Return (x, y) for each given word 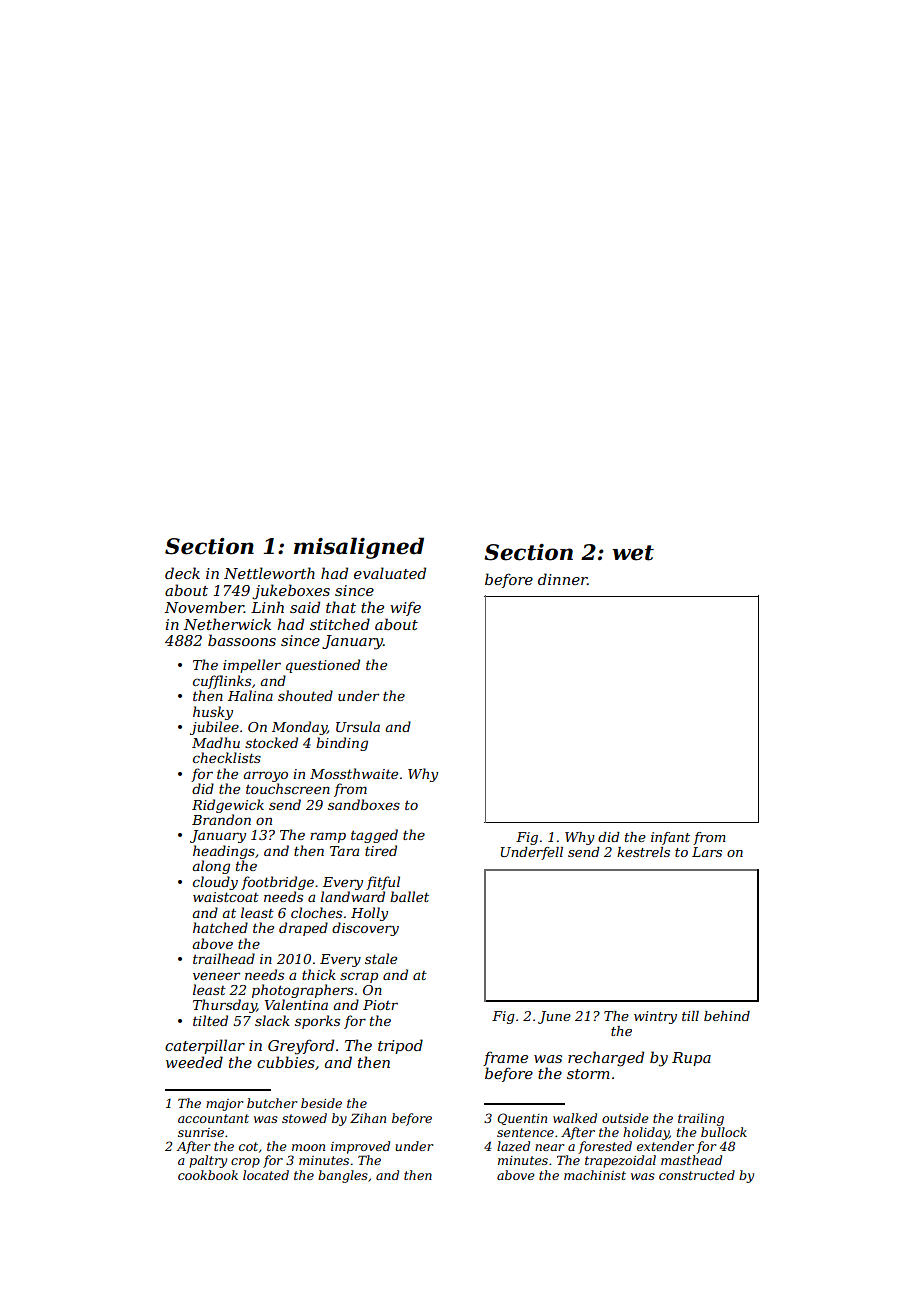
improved (360, 1147)
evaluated (390, 573)
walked (575, 1118)
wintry (655, 1017)
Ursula (358, 726)
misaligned (359, 548)
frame (505, 1058)
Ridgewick (228, 806)
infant (670, 838)
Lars (707, 852)
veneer (216, 976)
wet (633, 553)
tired (381, 850)
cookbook (208, 1175)
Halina (250, 695)
